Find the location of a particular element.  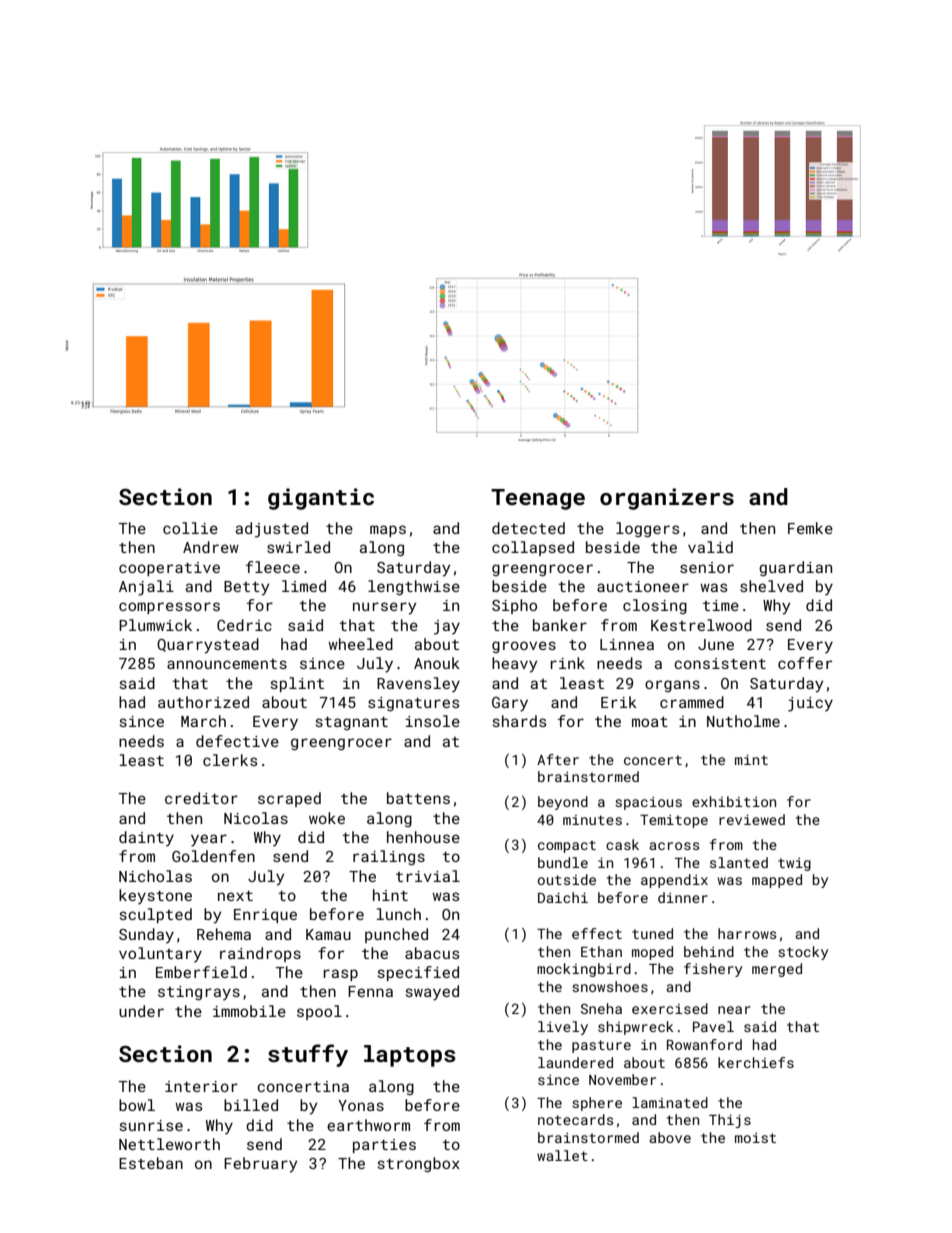

lively is located at coordinates (563, 1028).
